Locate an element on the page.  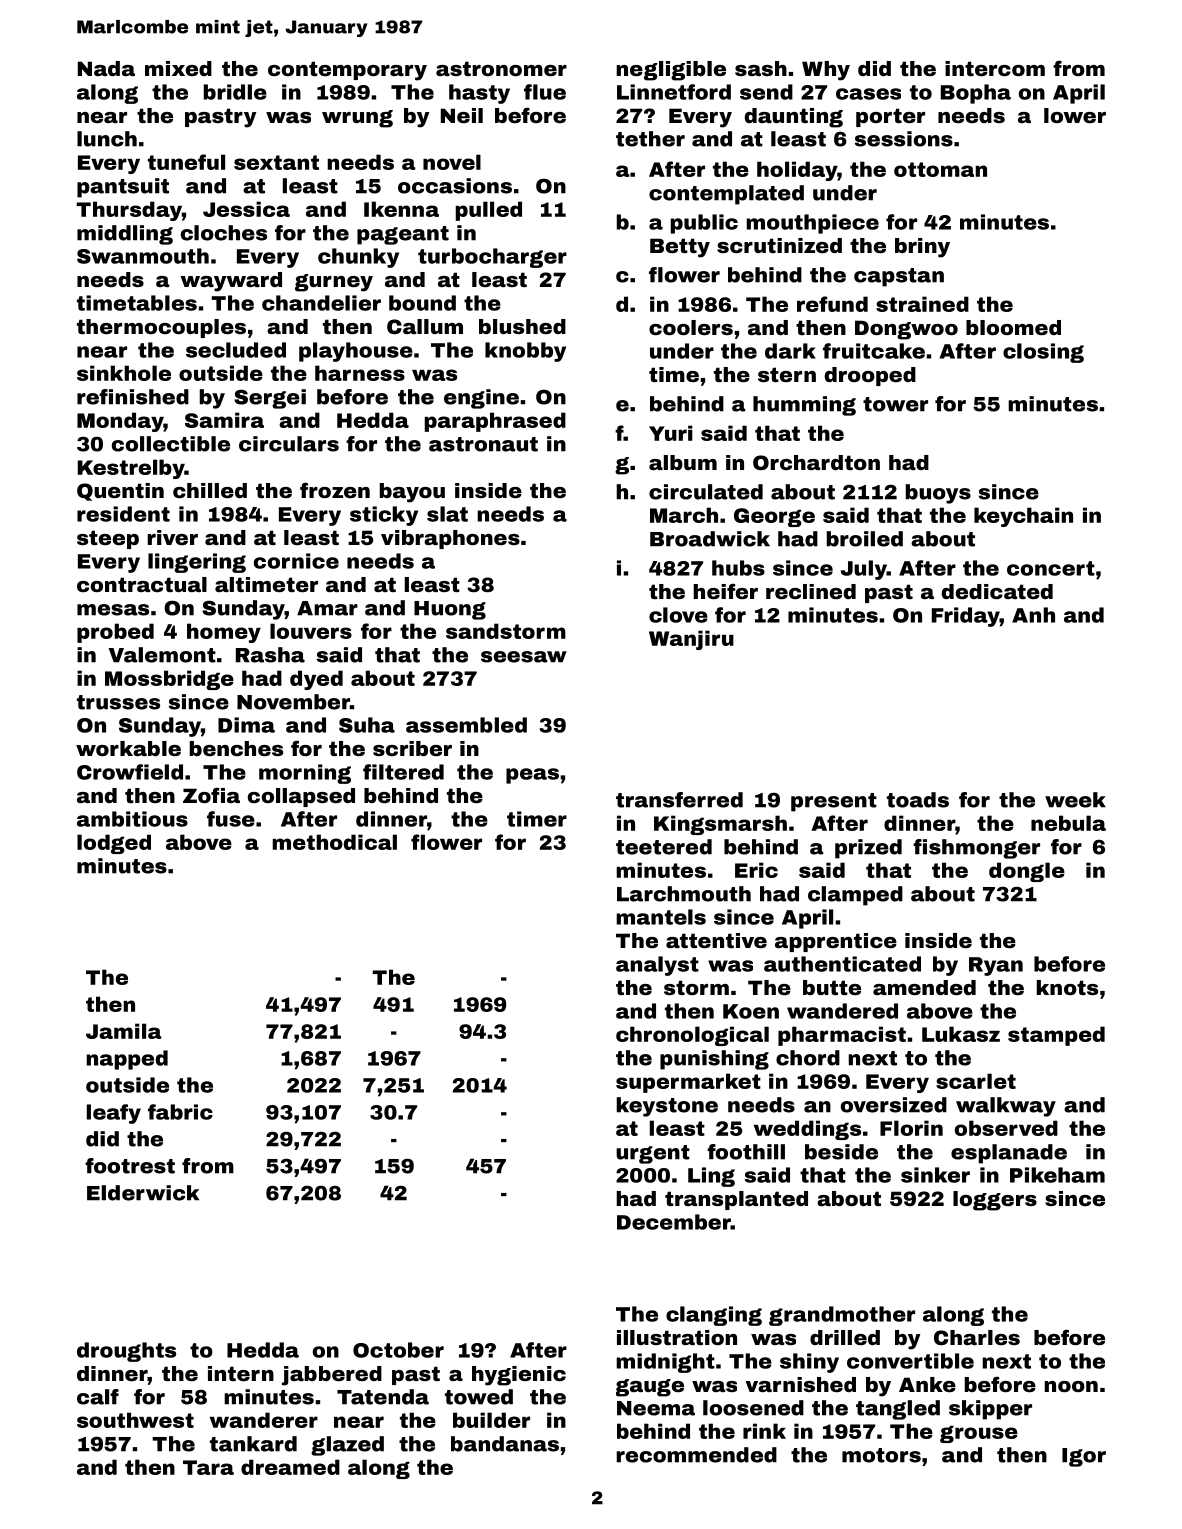
Nada is located at coordinates (106, 68).
